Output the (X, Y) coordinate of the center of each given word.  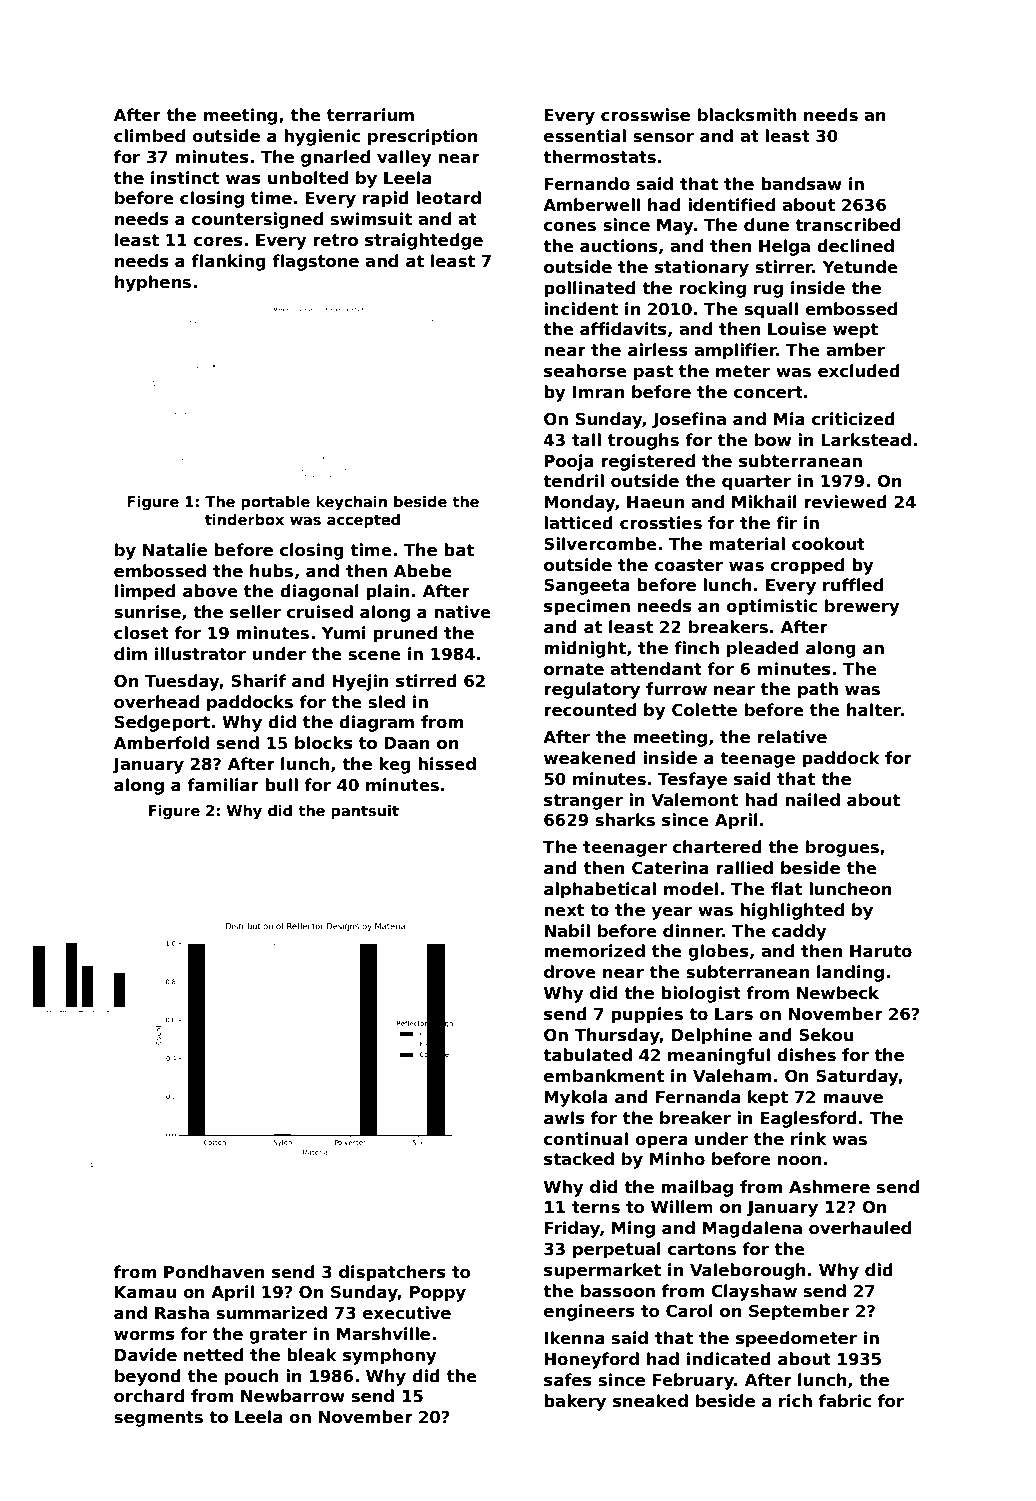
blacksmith (747, 115)
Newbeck (838, 993)
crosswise (645, 115)
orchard (149, 1396)
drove (570, 972)
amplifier (735, 351)
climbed (149, 136)
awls (564, 1118)
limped (145, 592)
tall (586, 440)
